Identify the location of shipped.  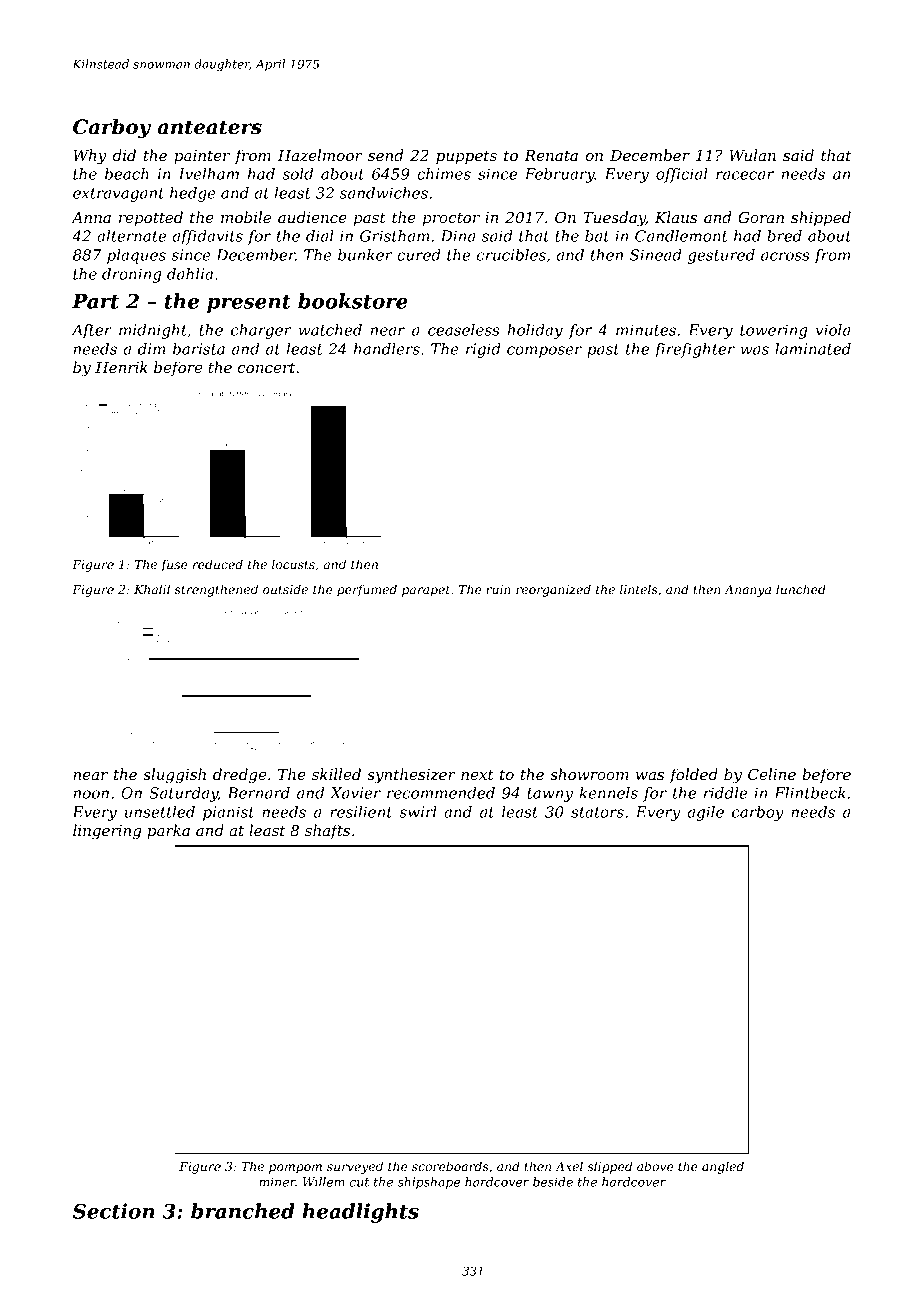
(821, 218).
